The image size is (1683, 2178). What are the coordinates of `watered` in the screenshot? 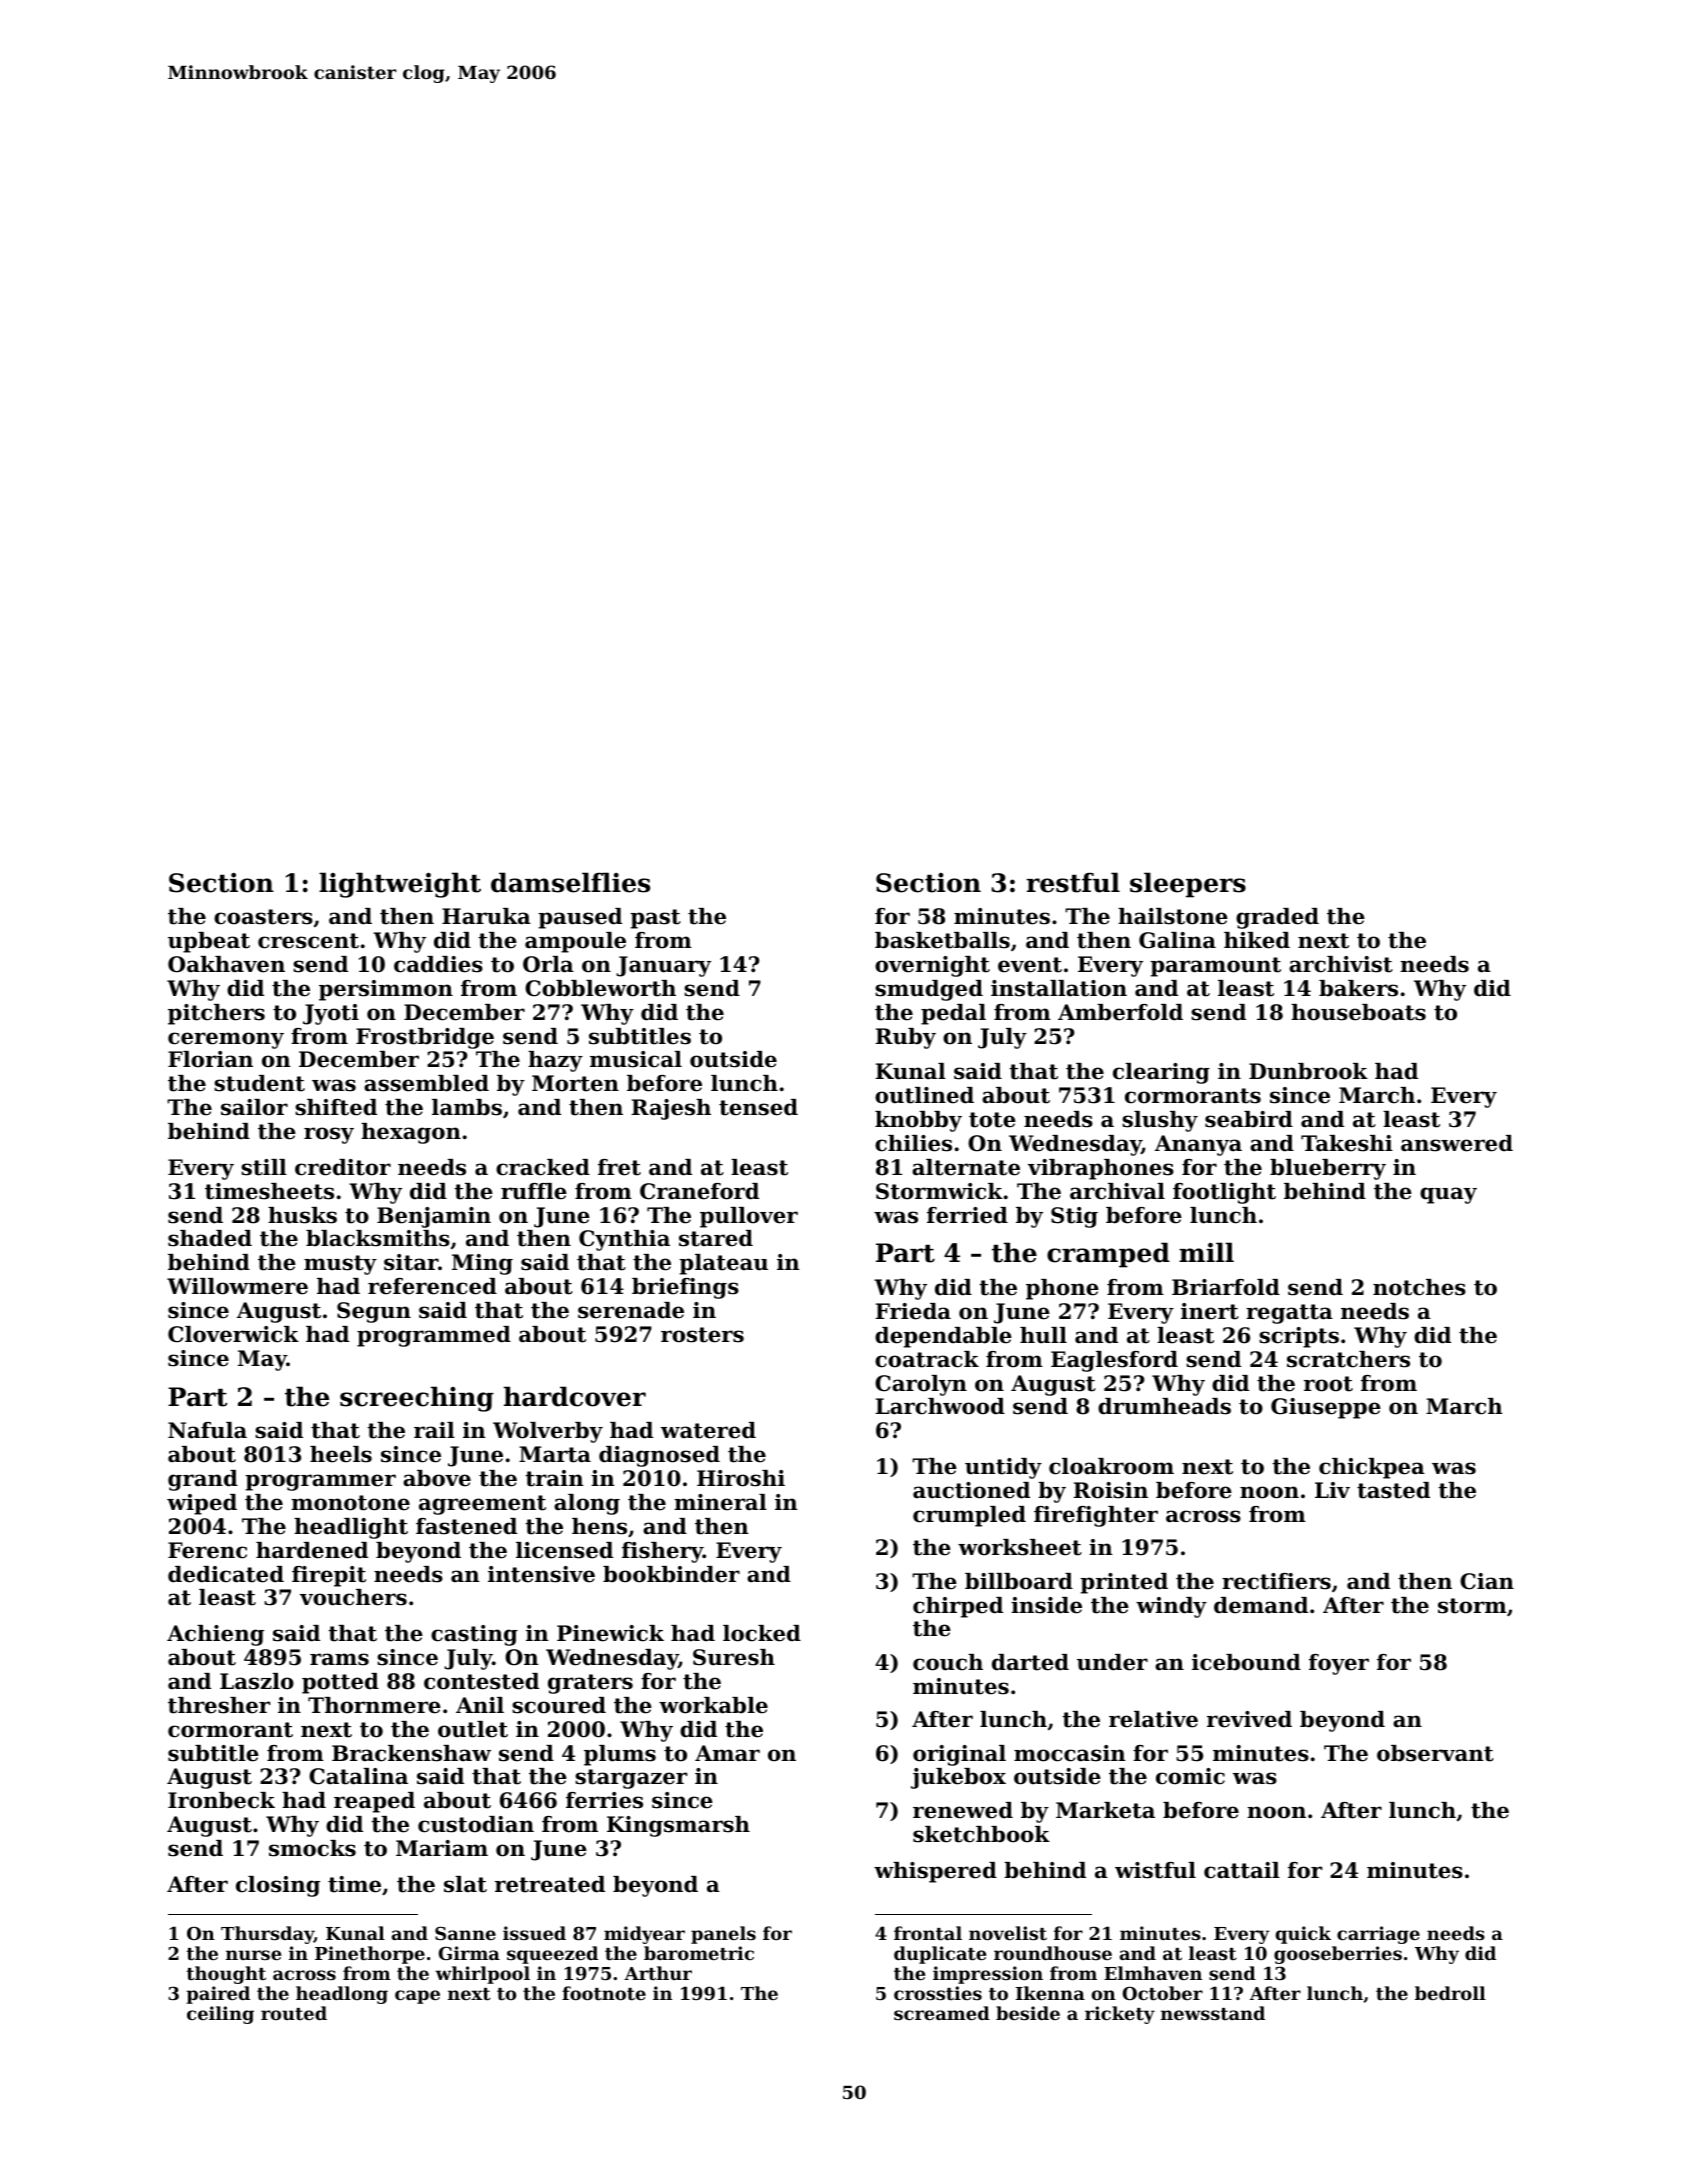 It's located at (708, 1430).
